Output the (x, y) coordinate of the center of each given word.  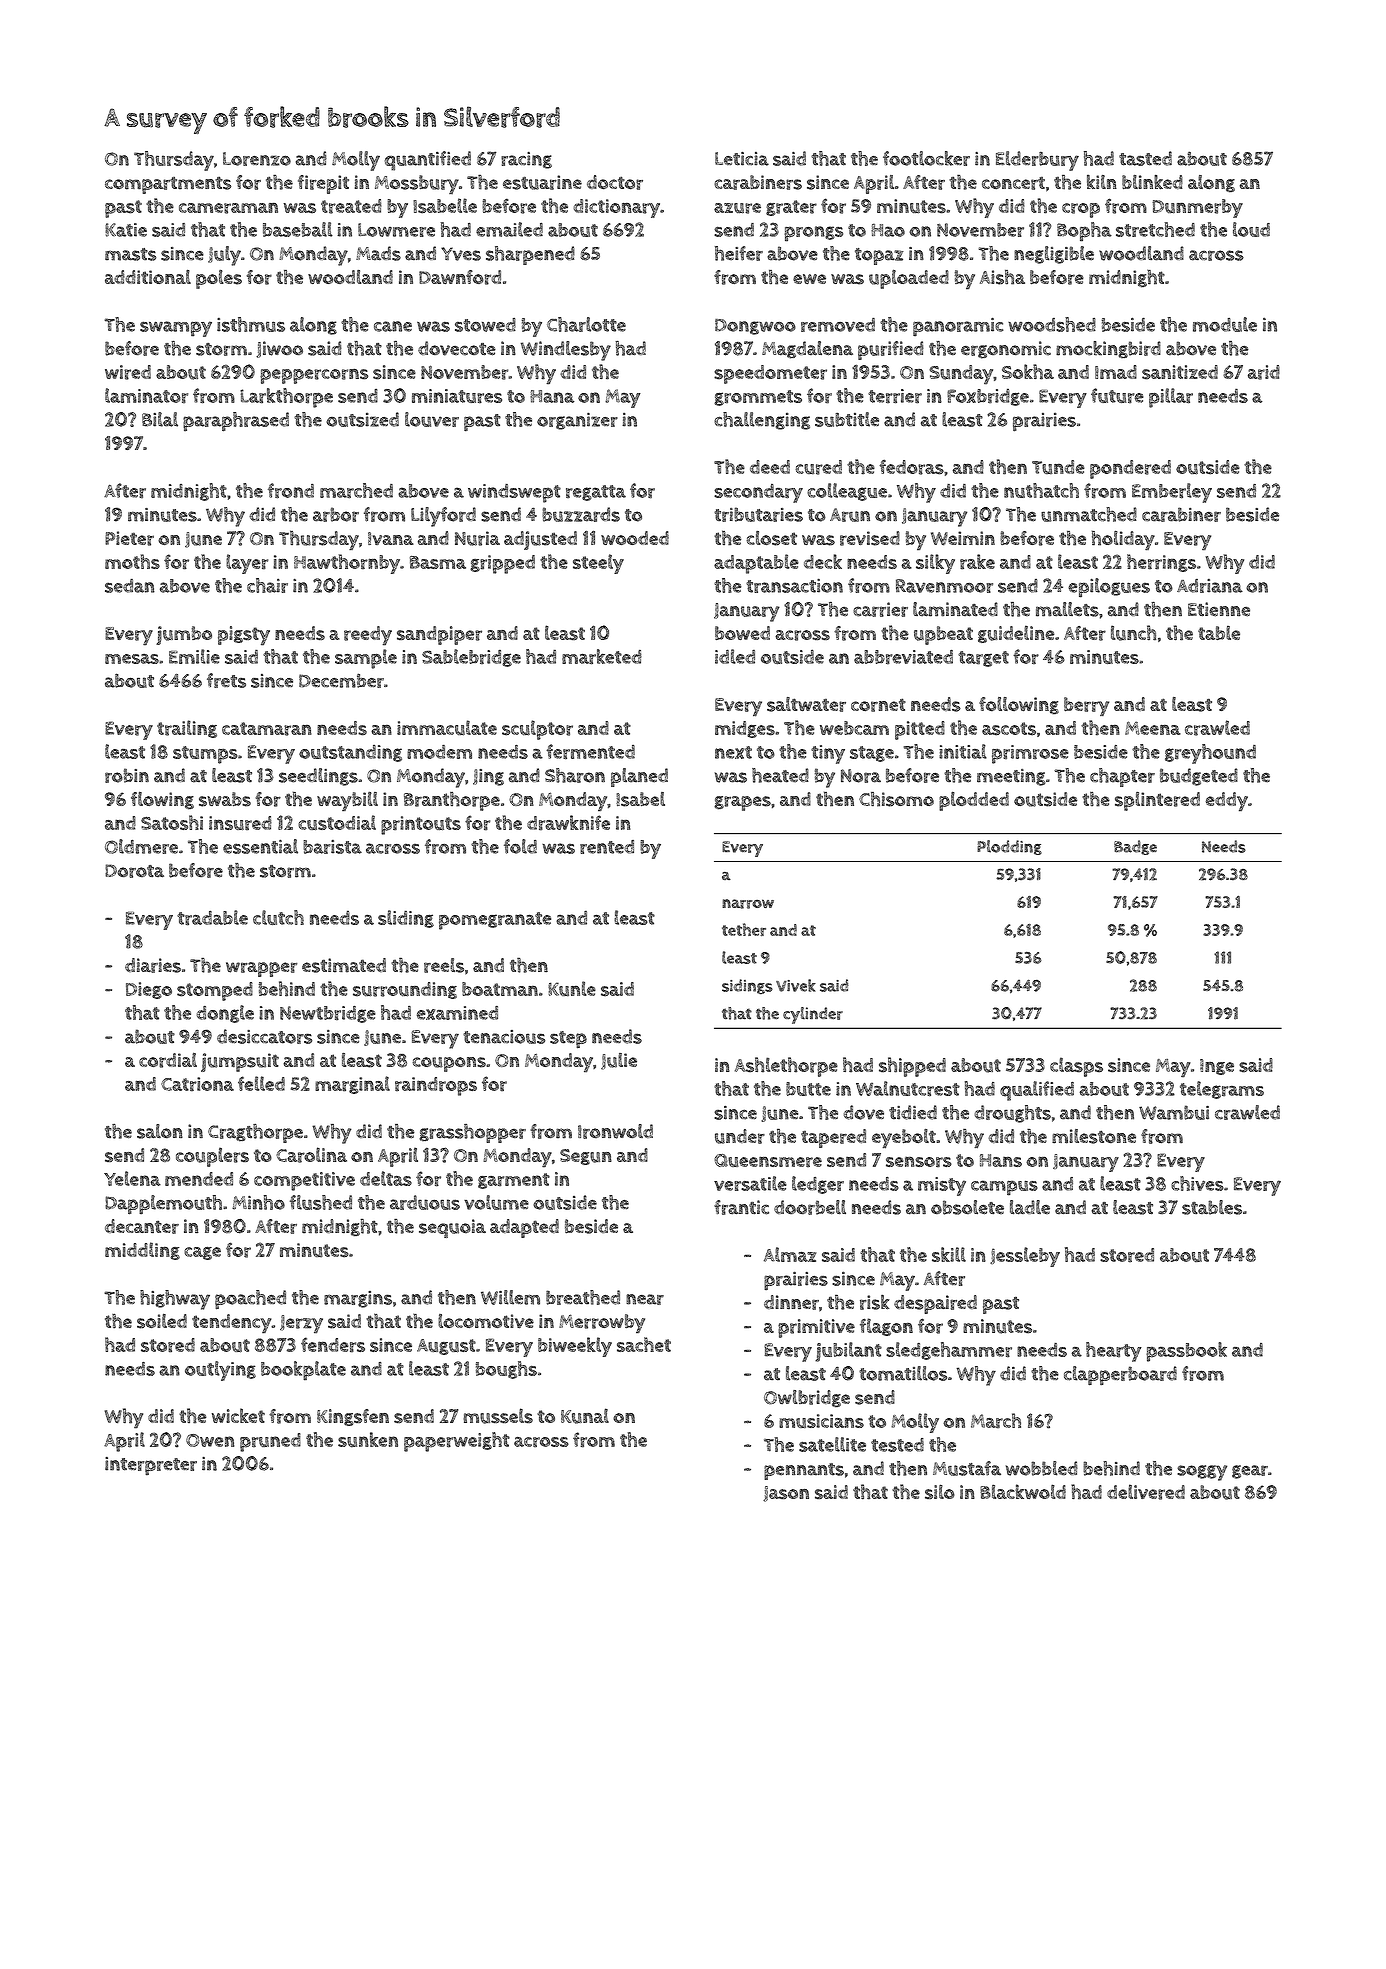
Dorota (134, 871)
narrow (748, 904)
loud (1251, 229)
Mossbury (417, 184)
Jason (786, 1494)
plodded (974, 801)
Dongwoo (755, 327)
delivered (1146, 1492)
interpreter (151, 1466)
